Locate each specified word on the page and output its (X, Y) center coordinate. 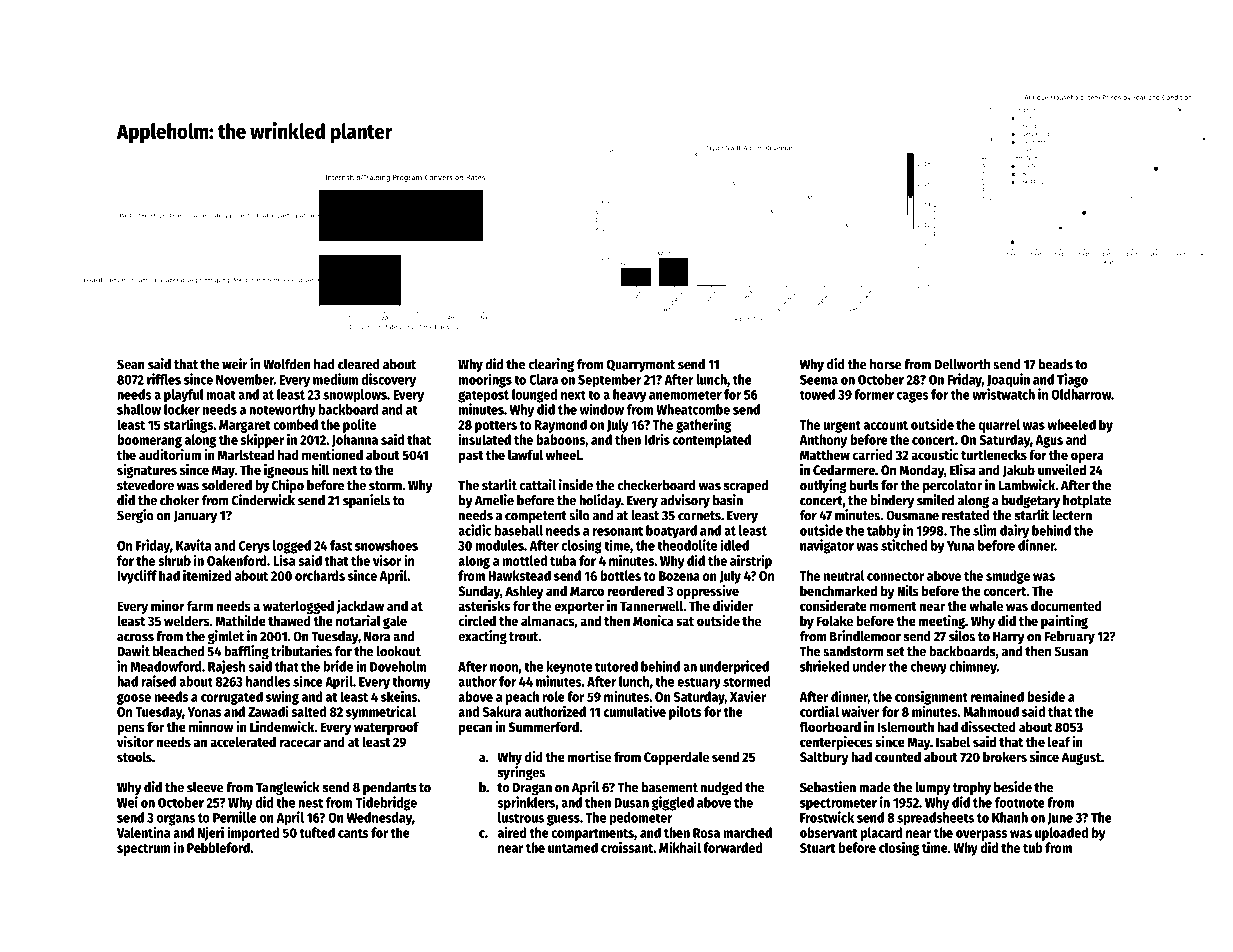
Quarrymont (641, 365)
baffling (246, 652)
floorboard (830, 726)
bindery (892, 501)
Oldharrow (1081, 394)
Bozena (679, 576)
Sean (131, 364)
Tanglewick (288, 788)
